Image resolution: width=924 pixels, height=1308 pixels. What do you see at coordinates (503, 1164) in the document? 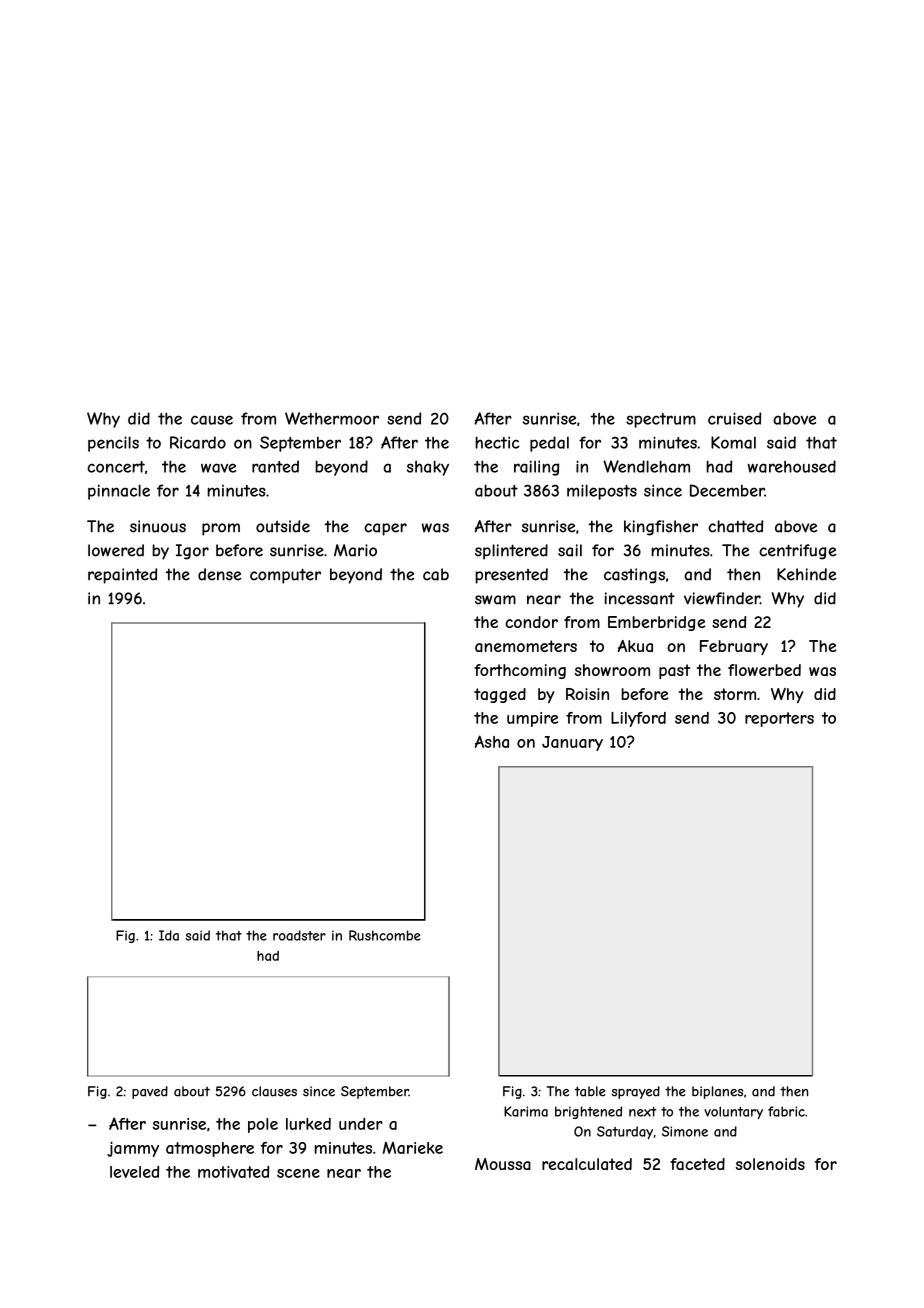
I see `Moussa` at bounding box center [503, 1164].
